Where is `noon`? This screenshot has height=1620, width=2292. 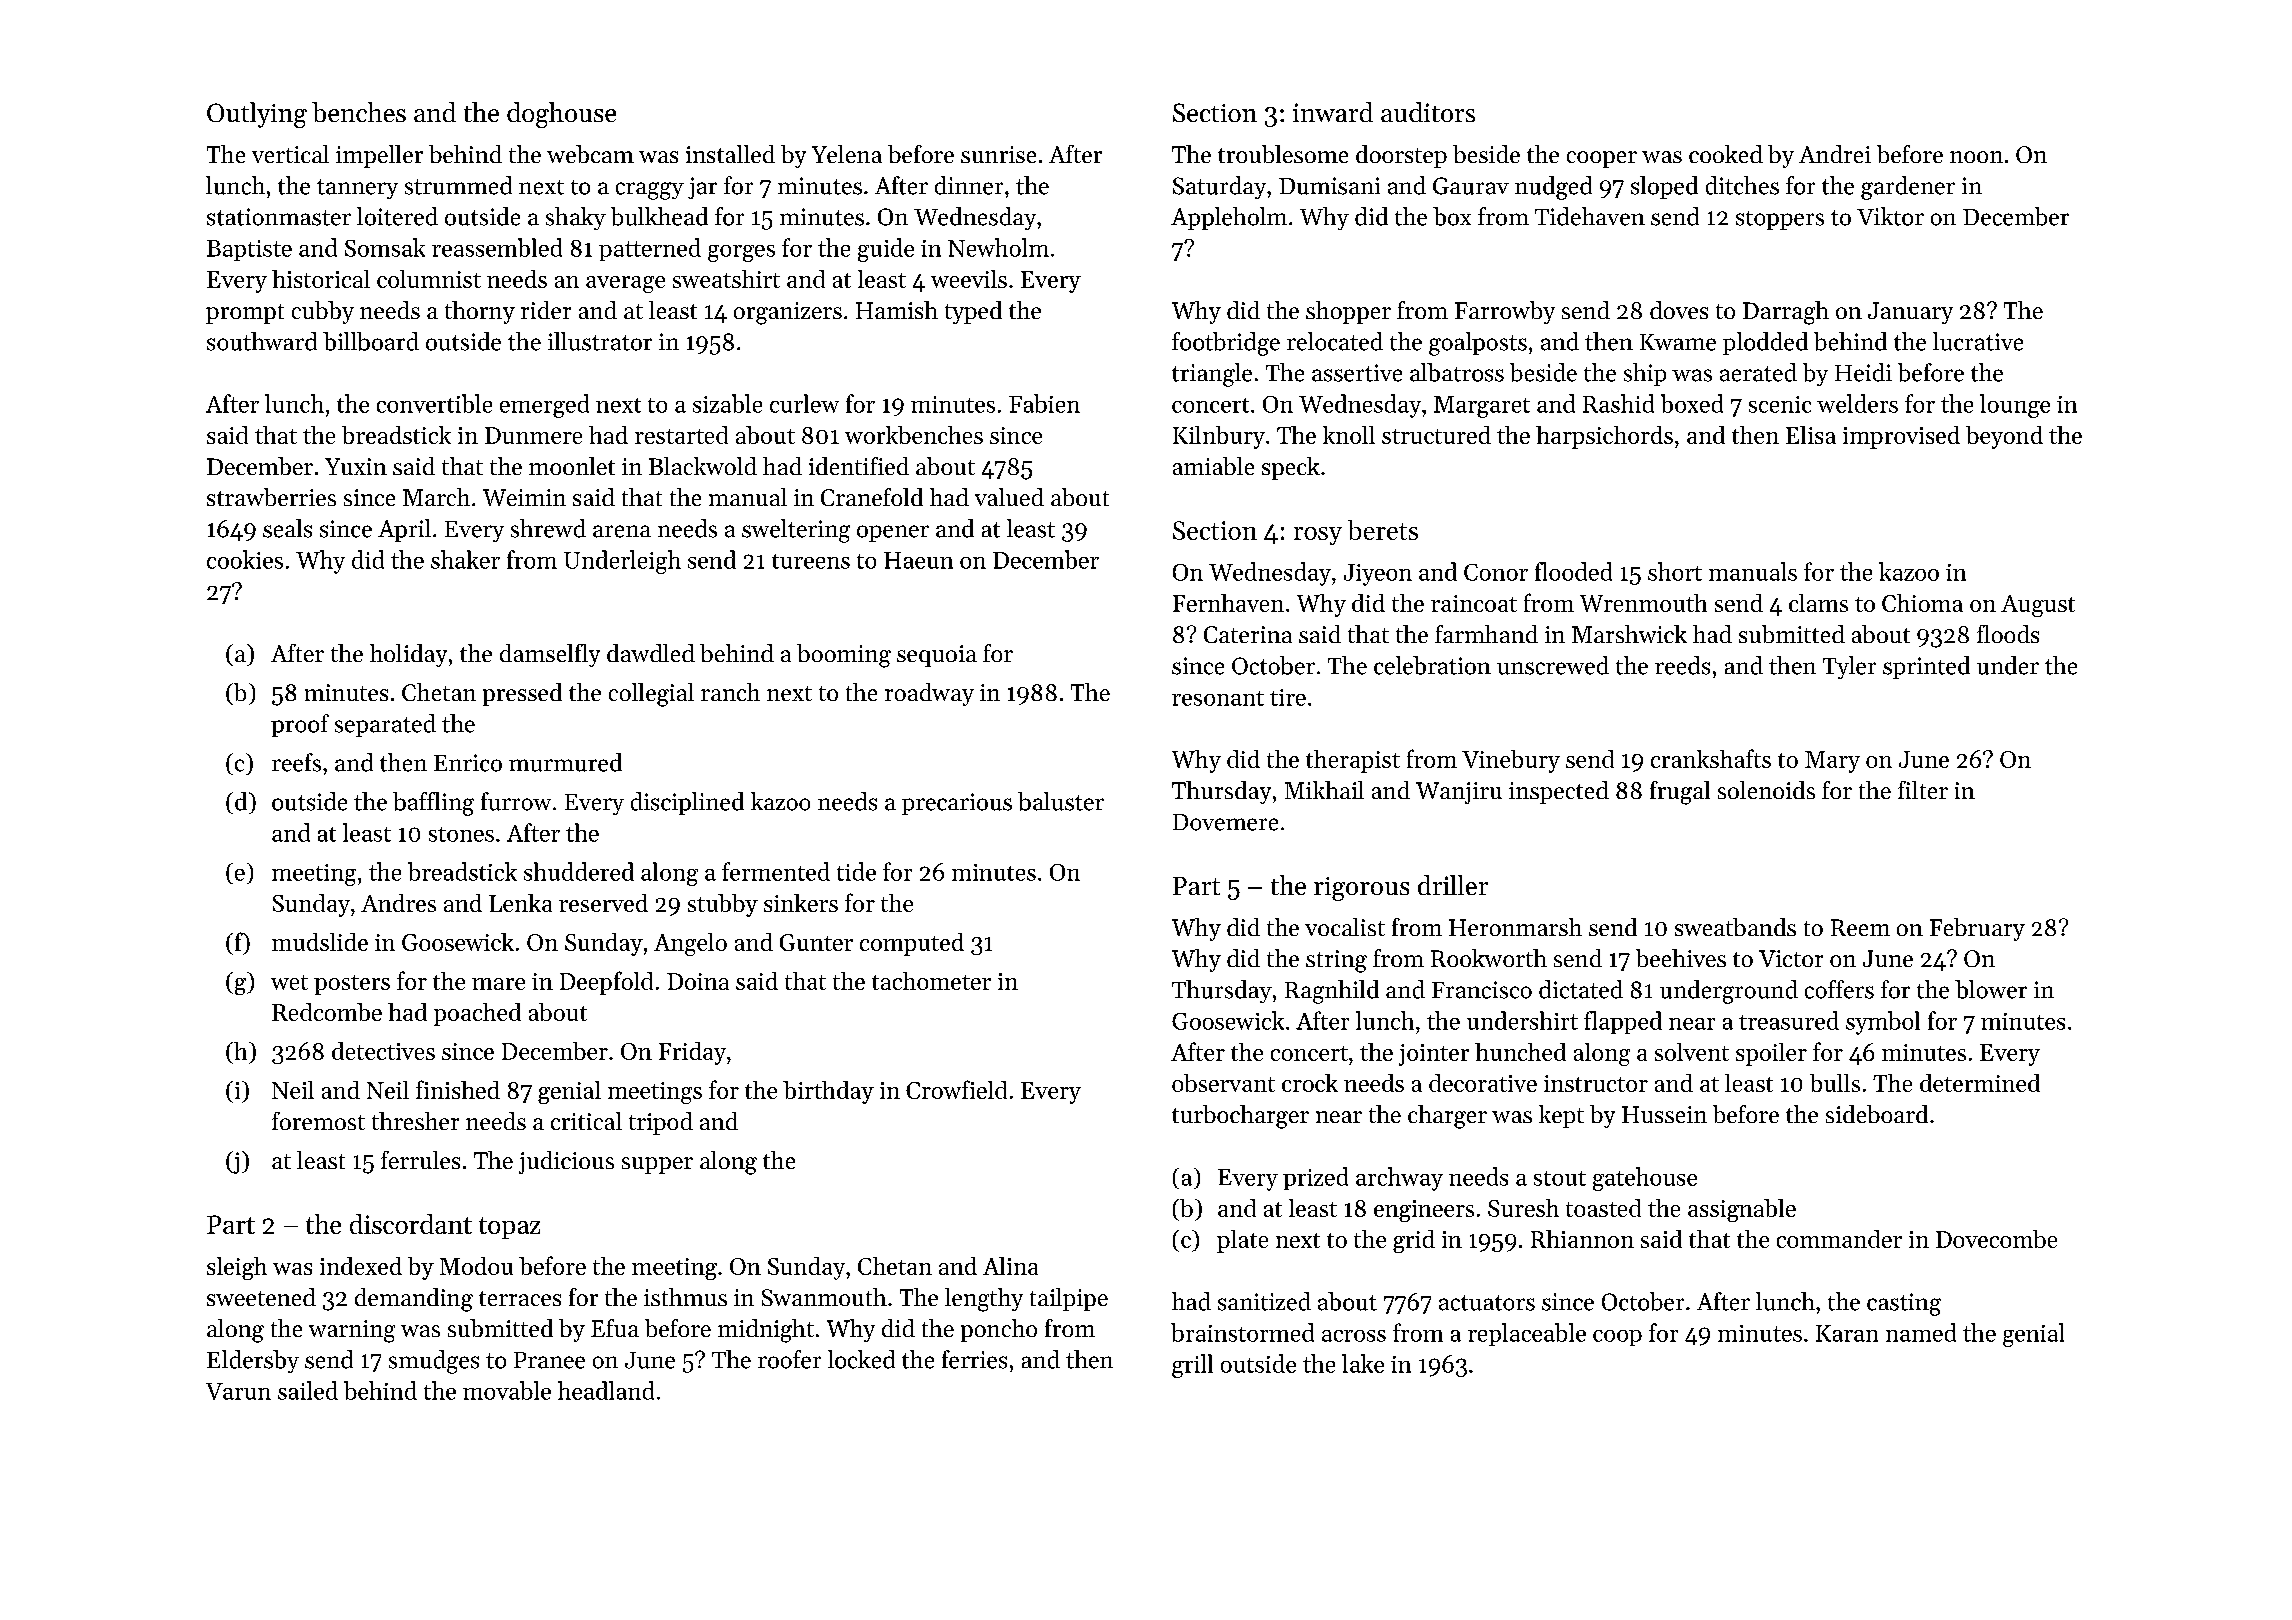 noon is located at coordinates (1976, 157).
